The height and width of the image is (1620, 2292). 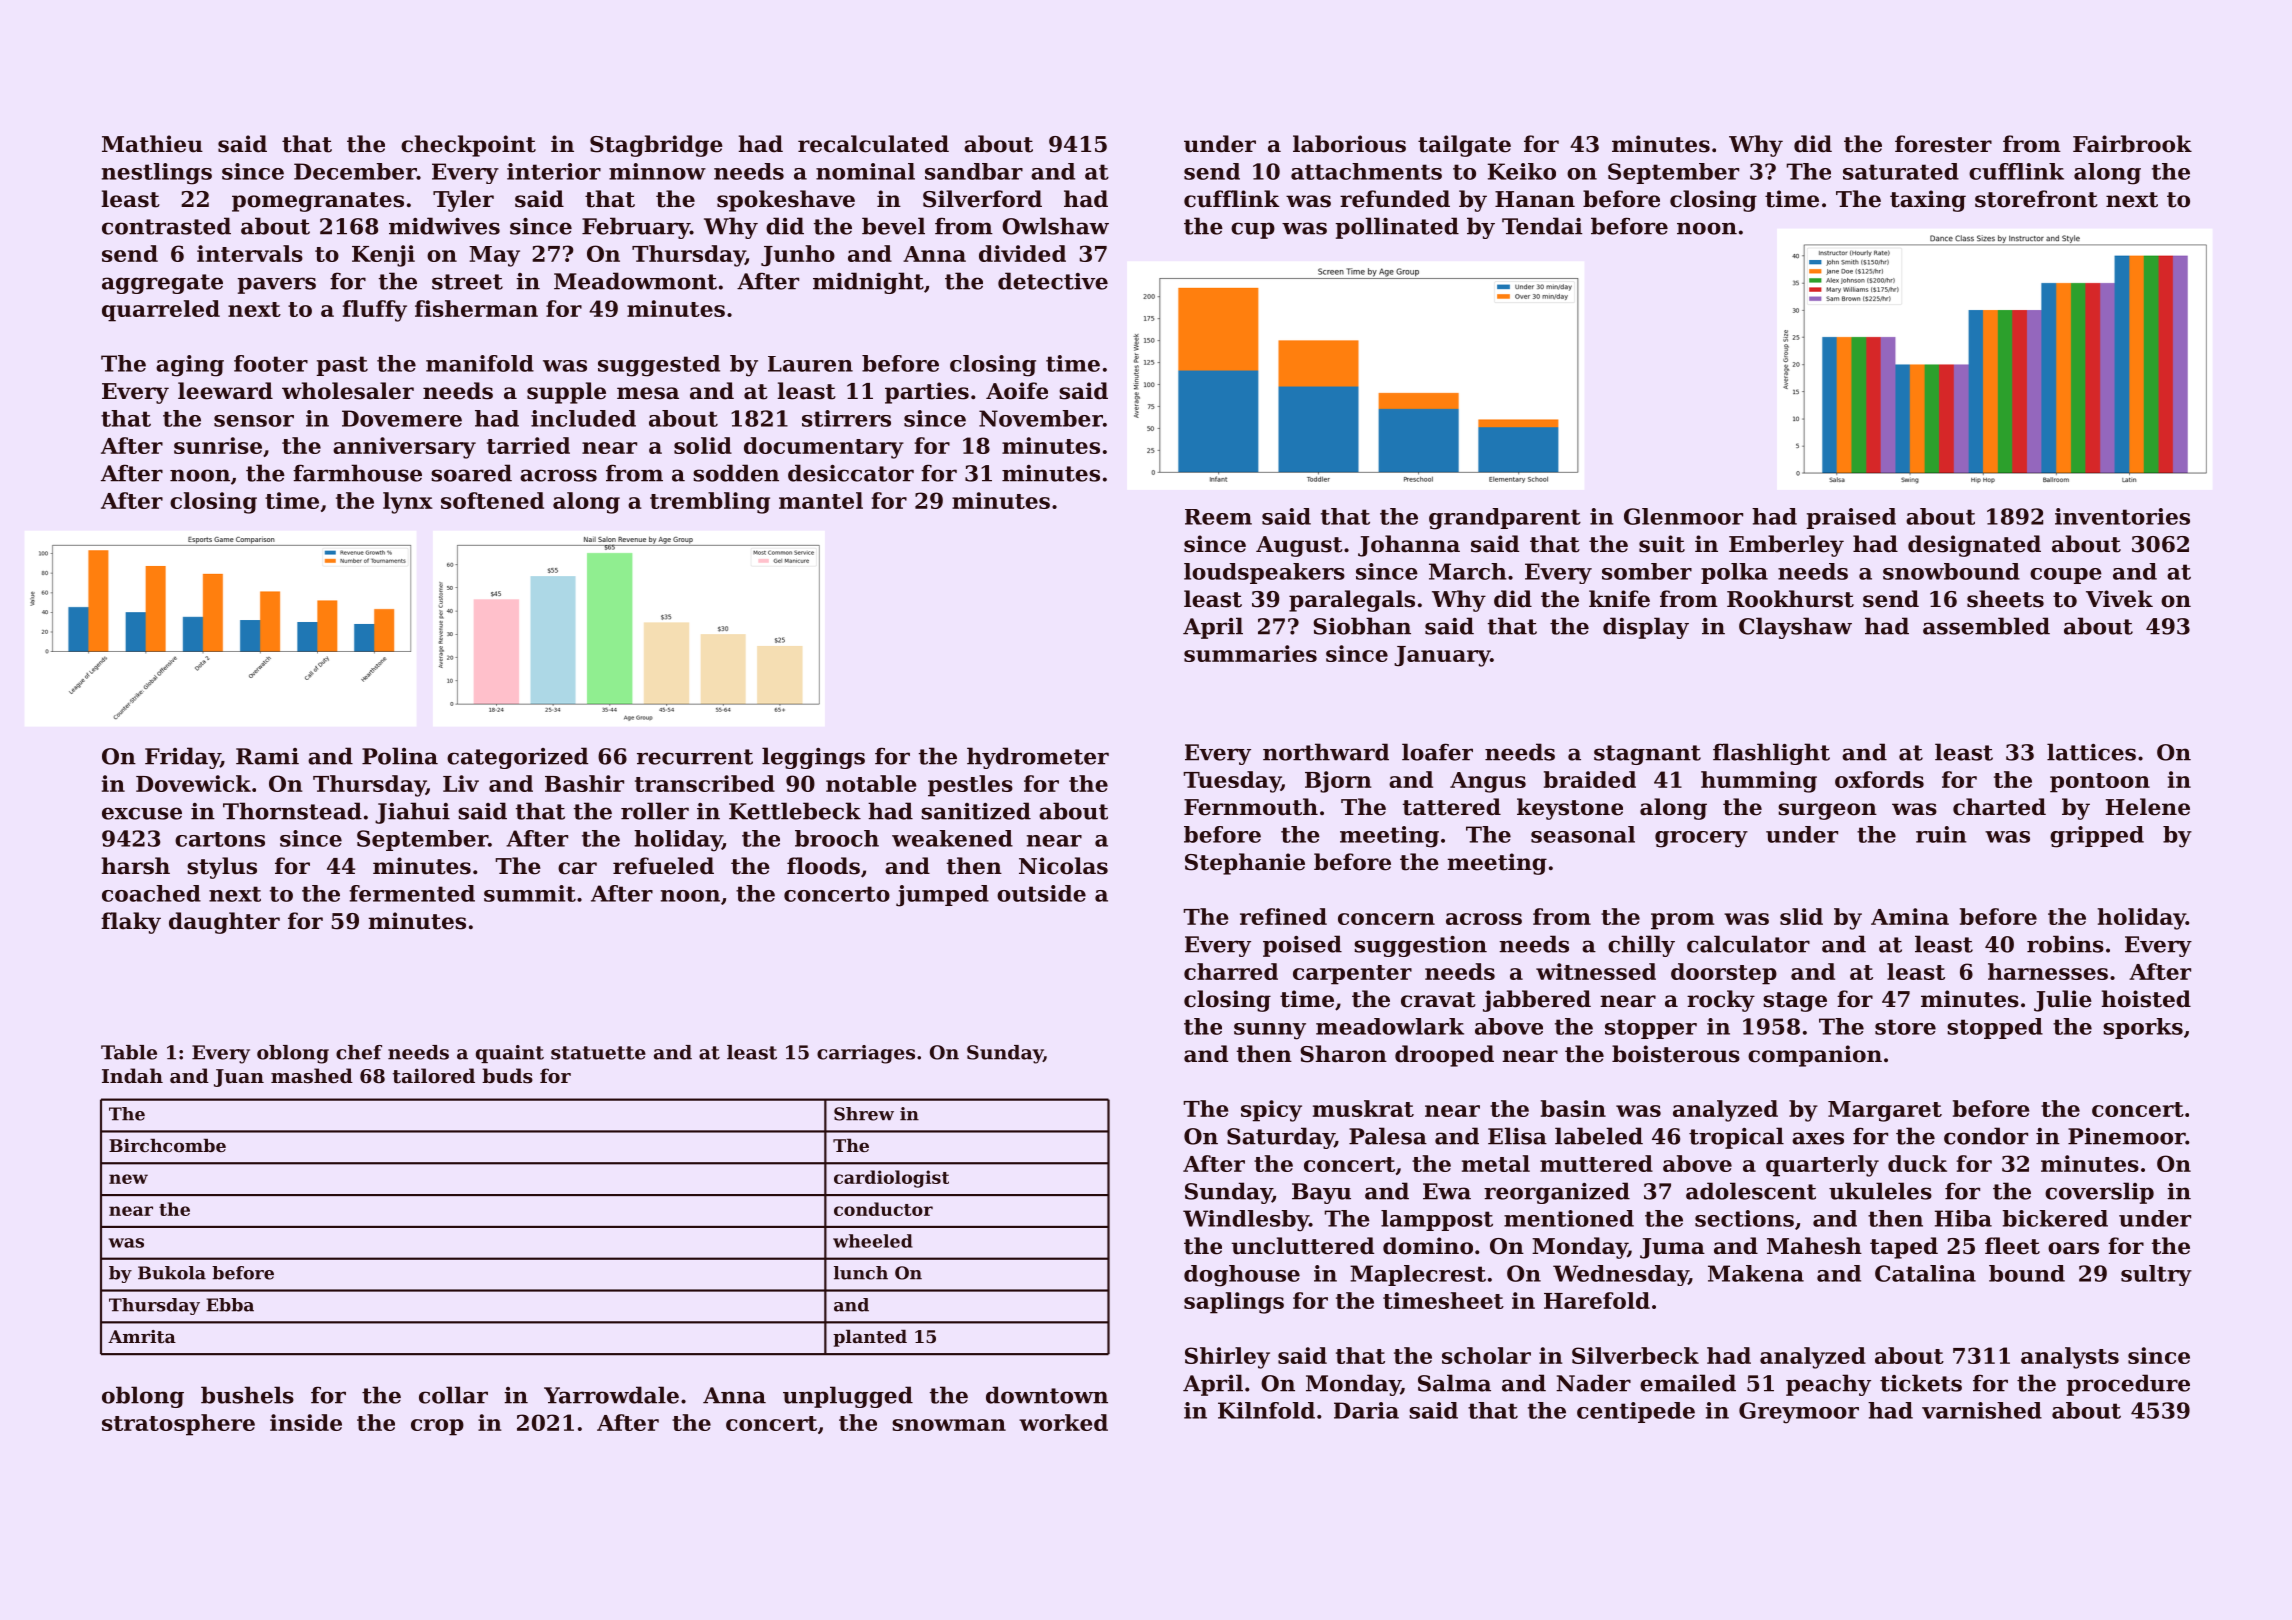 I want to click on outside, so click(x=1041, y=893).
